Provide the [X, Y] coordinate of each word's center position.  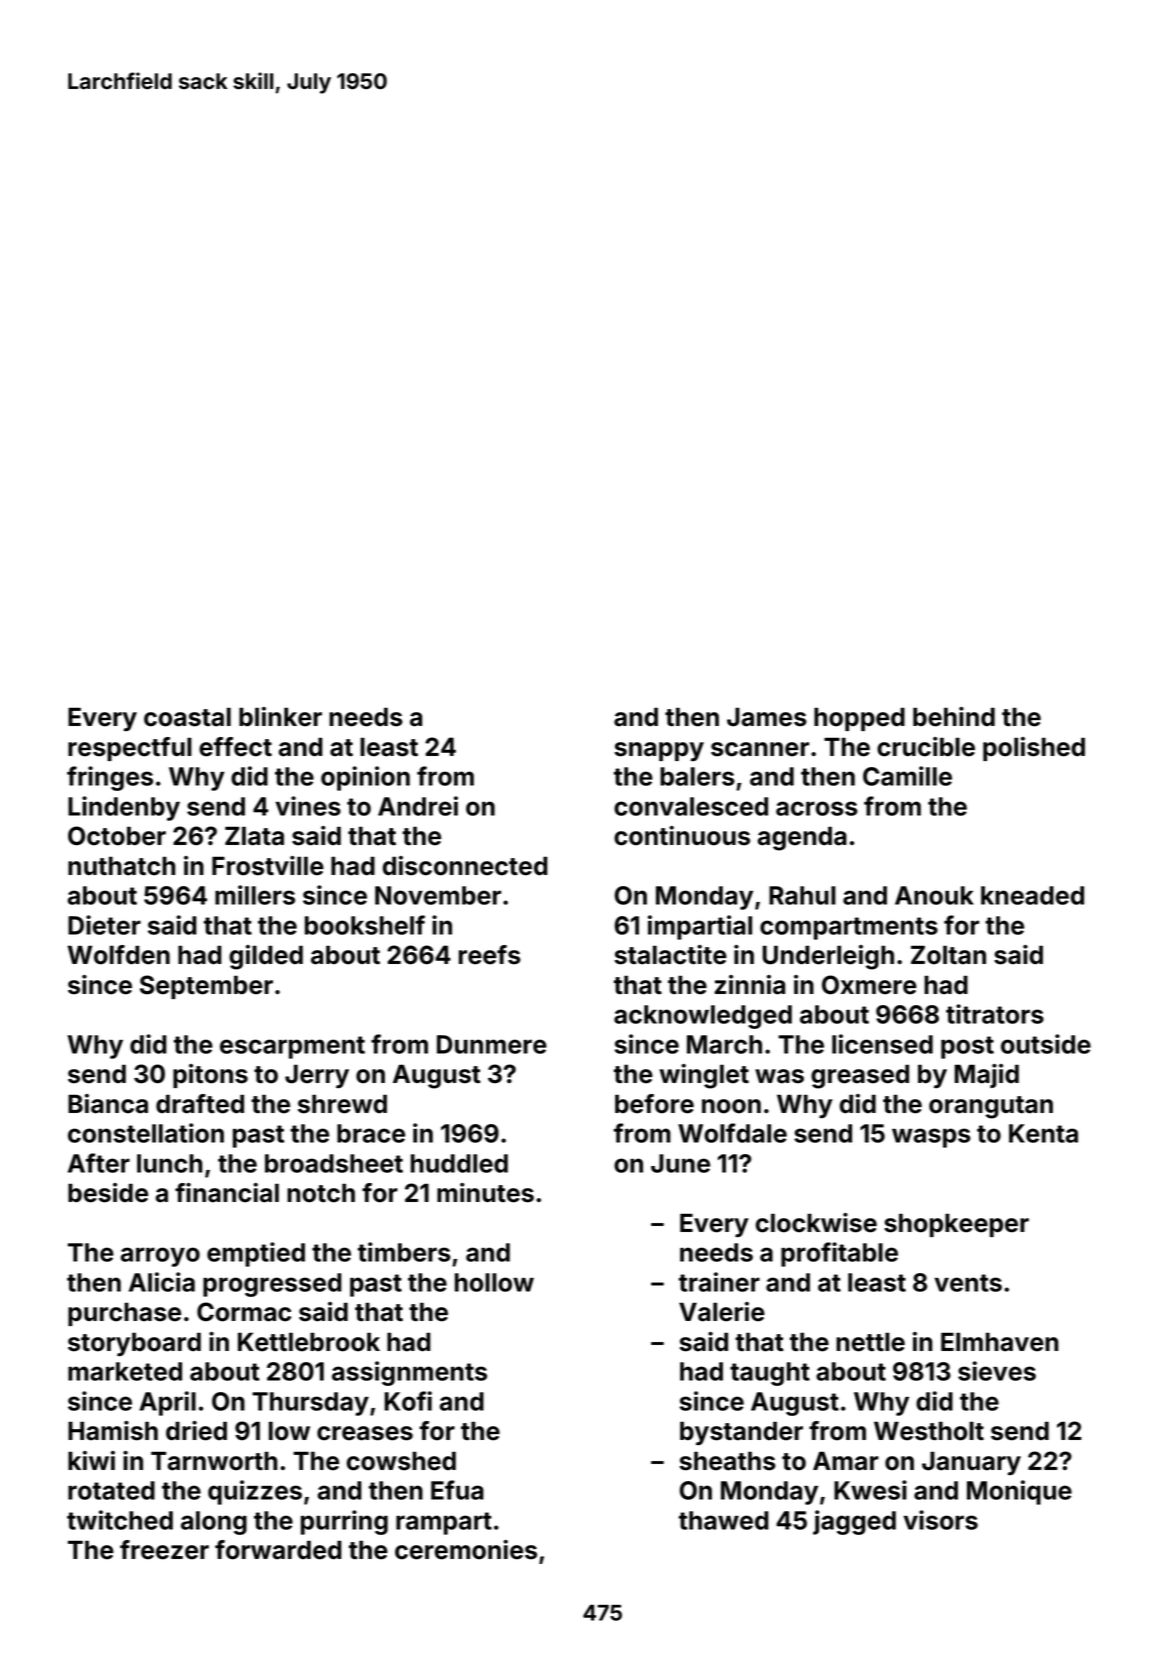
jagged [854, 1522]
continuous [682, 836]
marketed [125, 1371]
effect [235, 747]
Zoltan [948, 955]
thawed [724, 1520]
